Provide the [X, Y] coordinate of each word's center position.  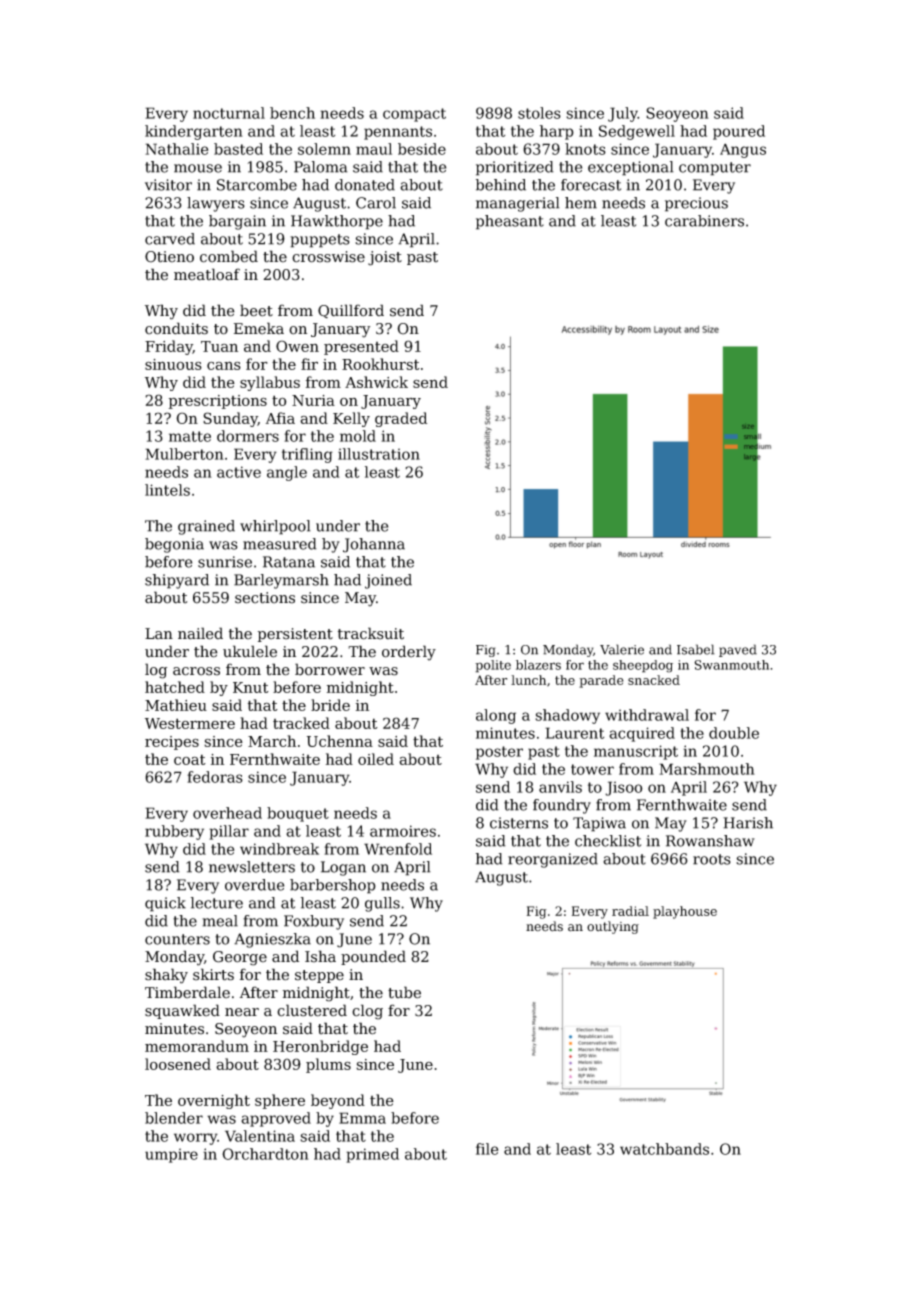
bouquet [298, 814]
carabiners [704, 221]
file [487, 1149]
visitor [168, 185]
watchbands [664, 1149]
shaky [166, 976]
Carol [376, 203]
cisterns [519, 823]
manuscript [636, 752]
